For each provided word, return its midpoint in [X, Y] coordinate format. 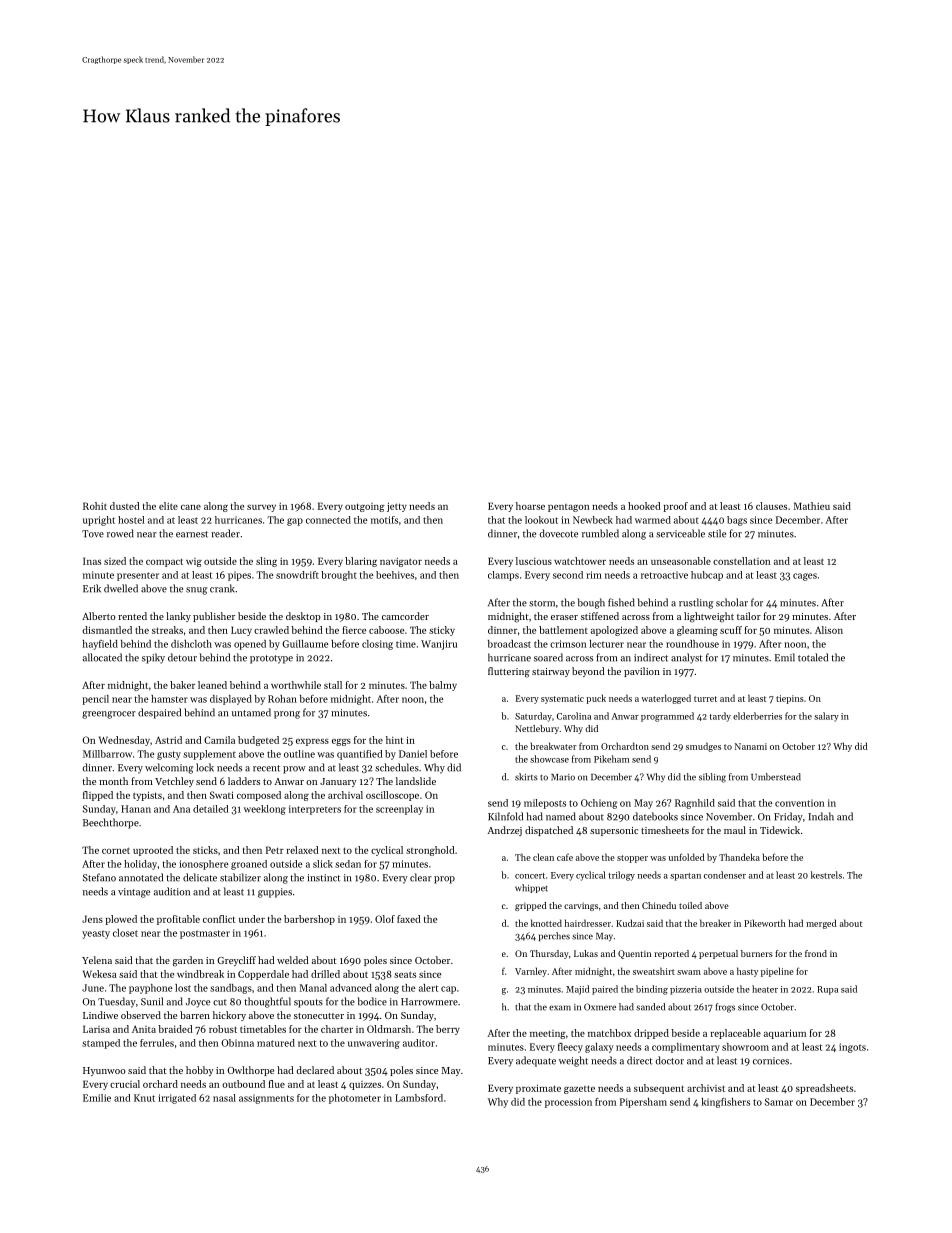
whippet [531, 888]
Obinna [238, 1043]
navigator [401, 562]
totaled [813, 657]
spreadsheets [824, 1089]
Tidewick [780, 830]
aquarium [785, 1034]
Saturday [533, 717]
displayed [231, 700]
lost [183, 988]
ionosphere [204, 865]
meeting [548, 1034]
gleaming [697, 631]
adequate [536, 1061]
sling [266, 562]
